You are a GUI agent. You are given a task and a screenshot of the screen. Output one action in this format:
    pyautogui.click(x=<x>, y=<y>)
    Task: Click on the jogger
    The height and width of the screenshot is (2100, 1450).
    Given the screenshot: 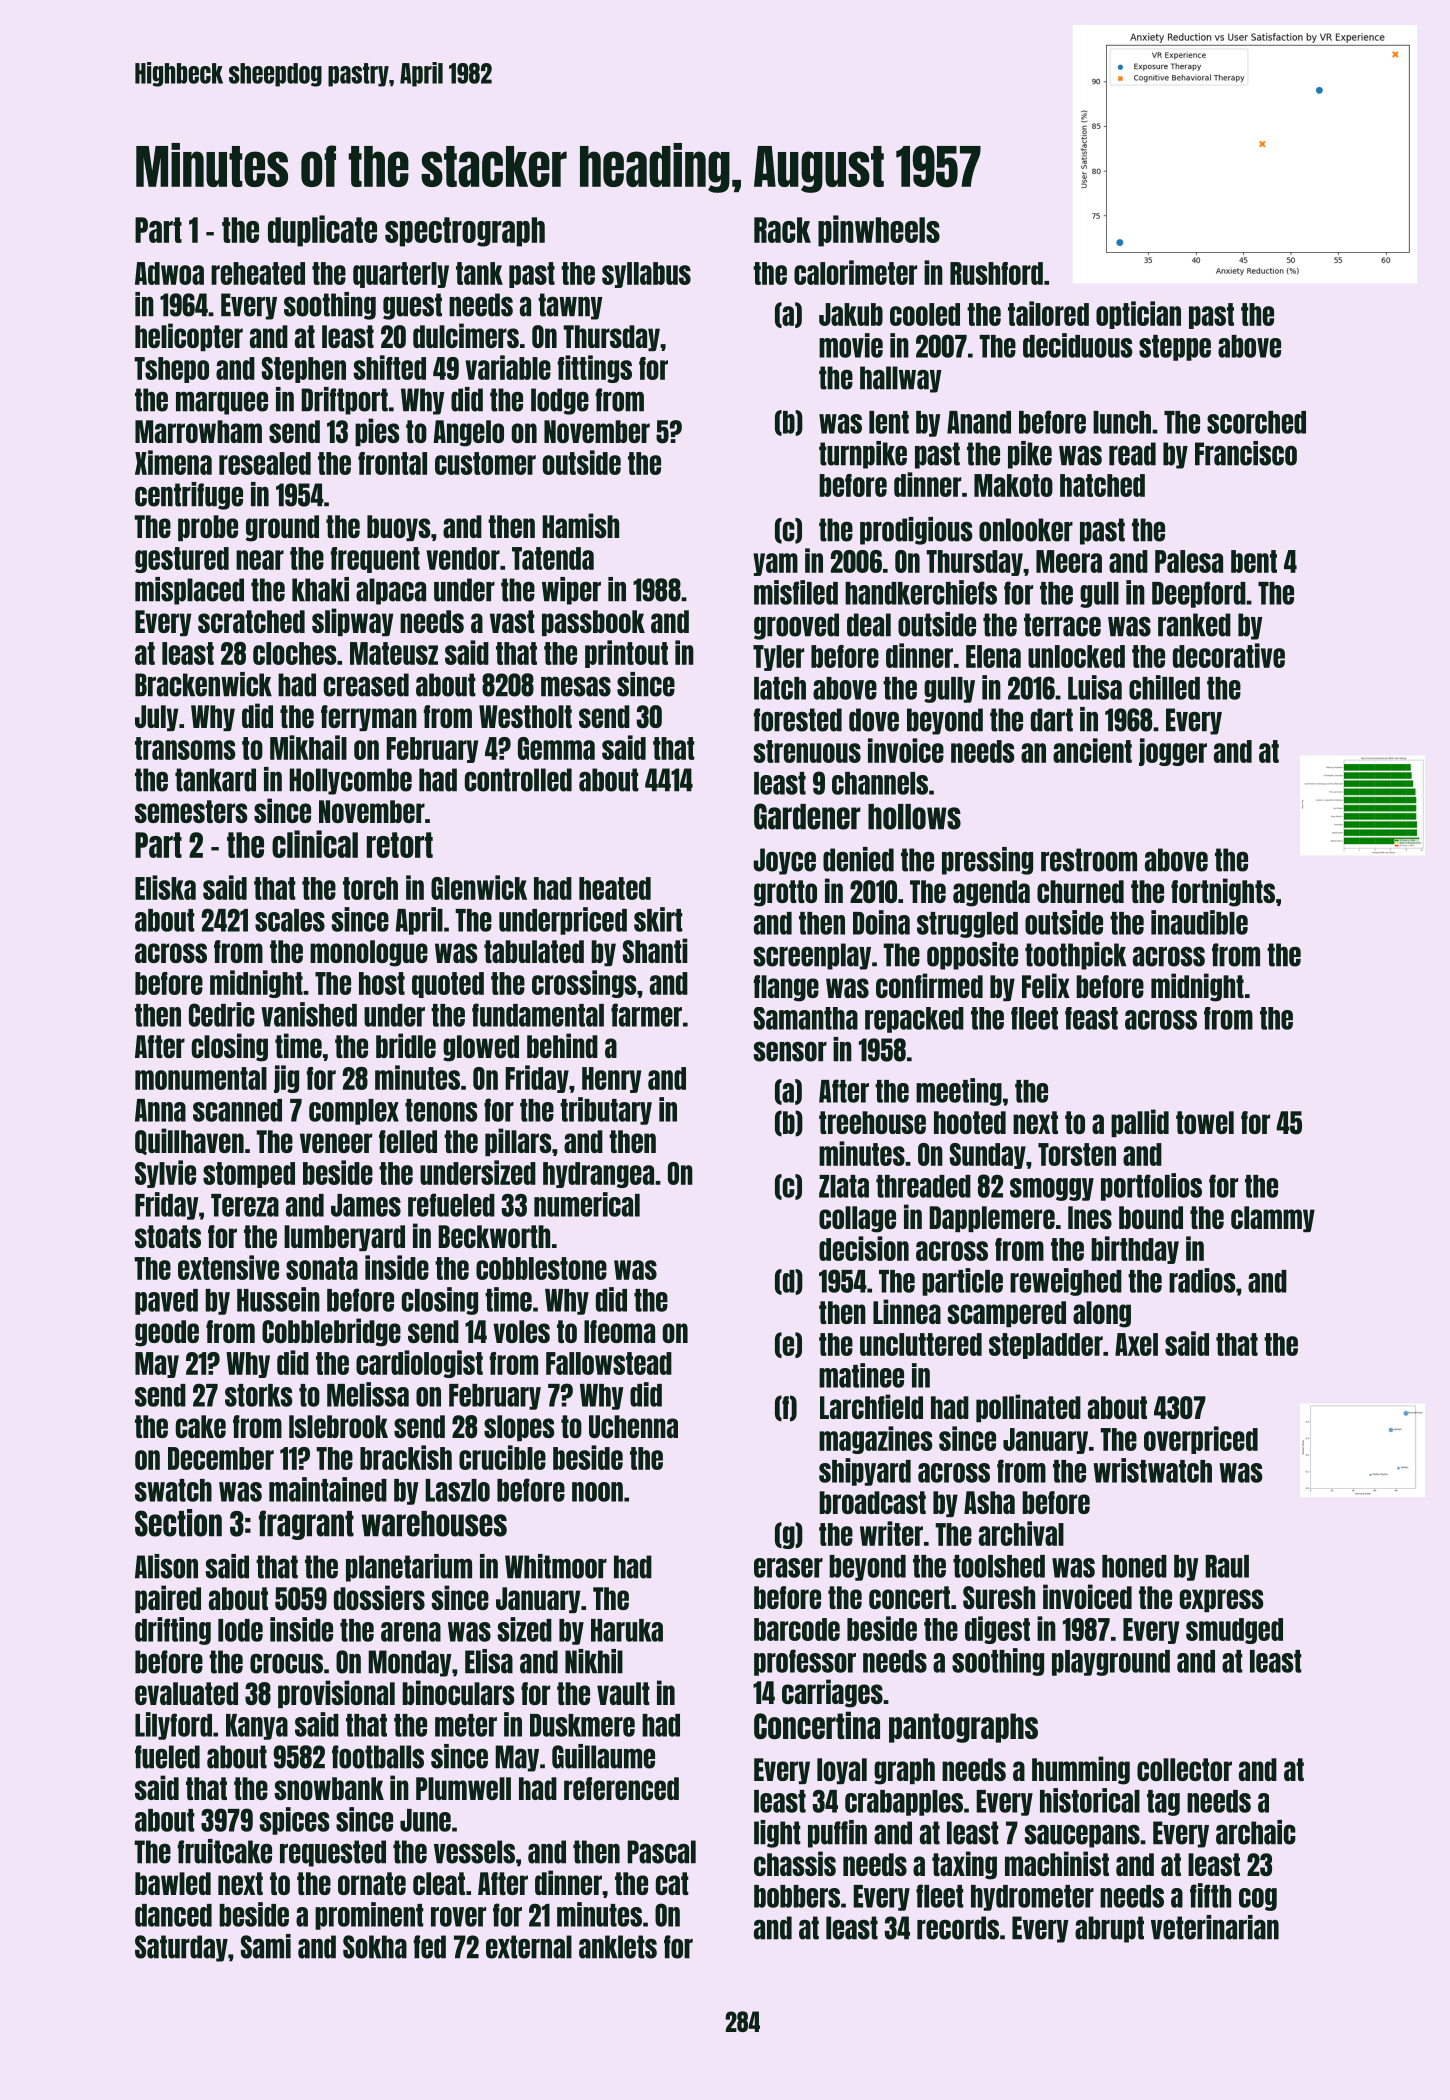 What is the action you would take?
    pyautogui.click(x=1173, y=752)
